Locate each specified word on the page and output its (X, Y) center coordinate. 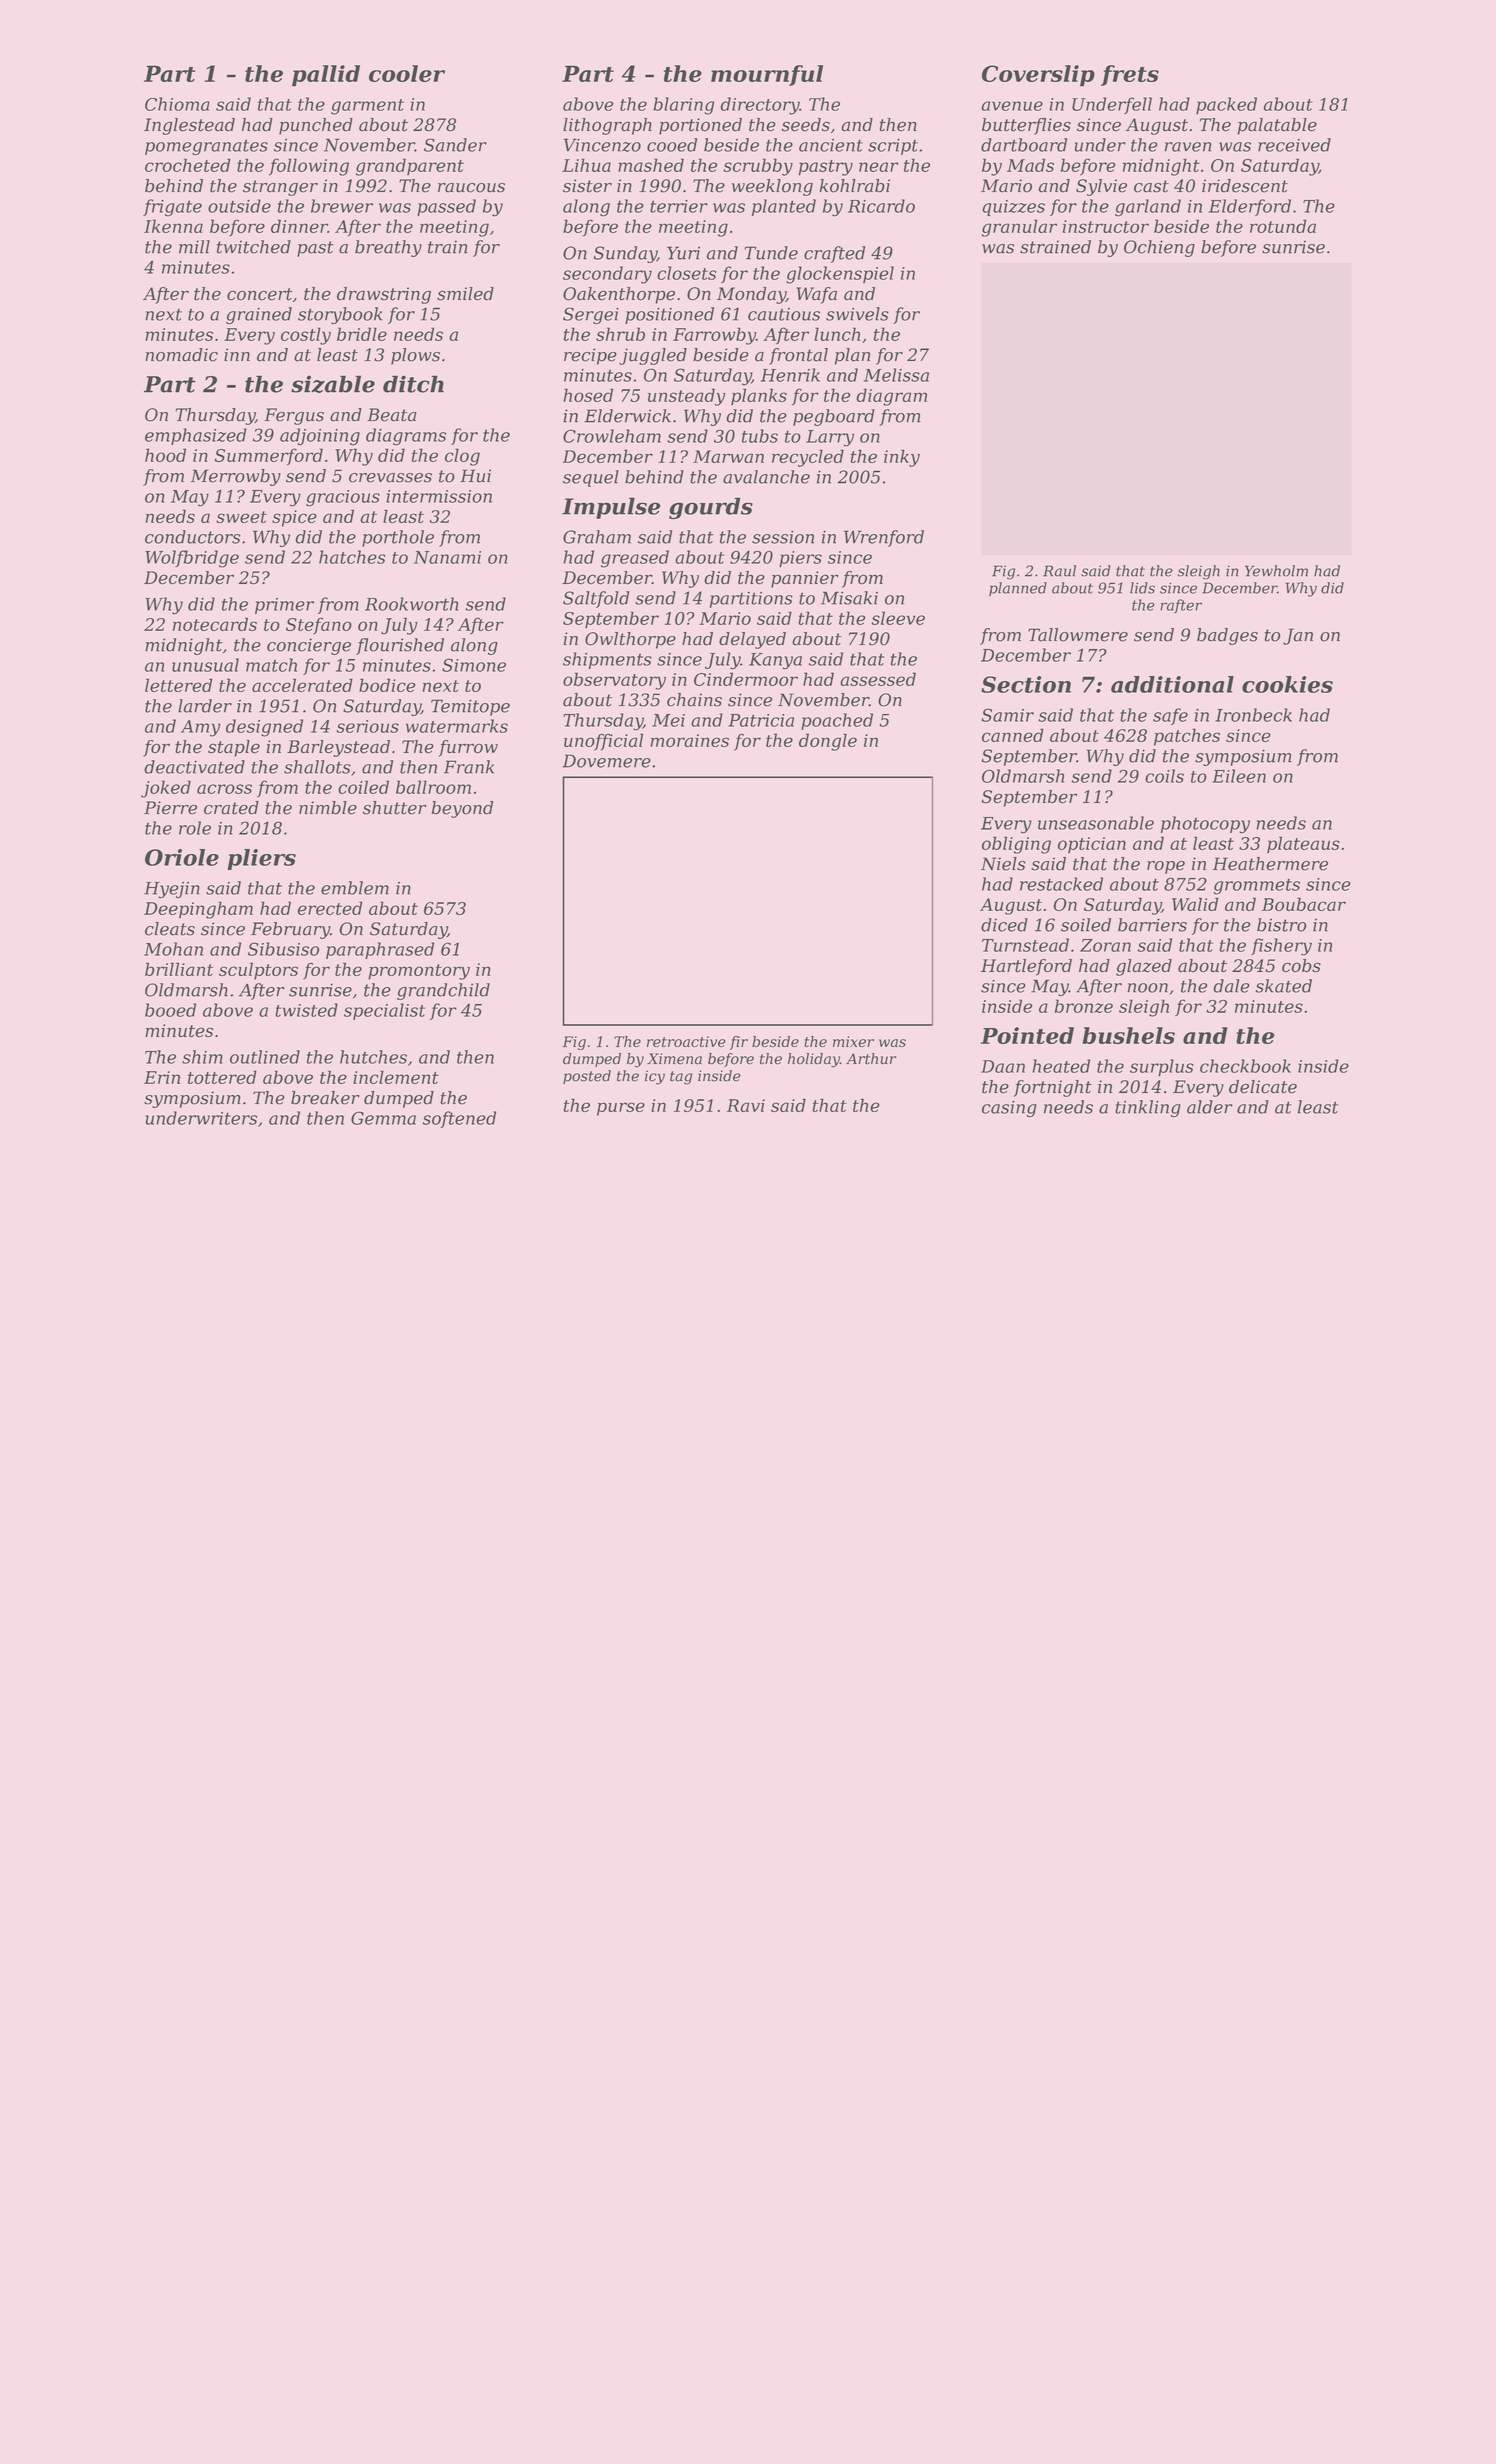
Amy (201, 728)
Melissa (896, 375)
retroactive (686, 1041)
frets (1130, 75)
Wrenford (884, 538)
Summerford (269, 457)
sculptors (258, 971)
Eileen (1239, 776)
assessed (878, 679)
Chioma (177, 104)
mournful (767, 75)
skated (1284, 986)
